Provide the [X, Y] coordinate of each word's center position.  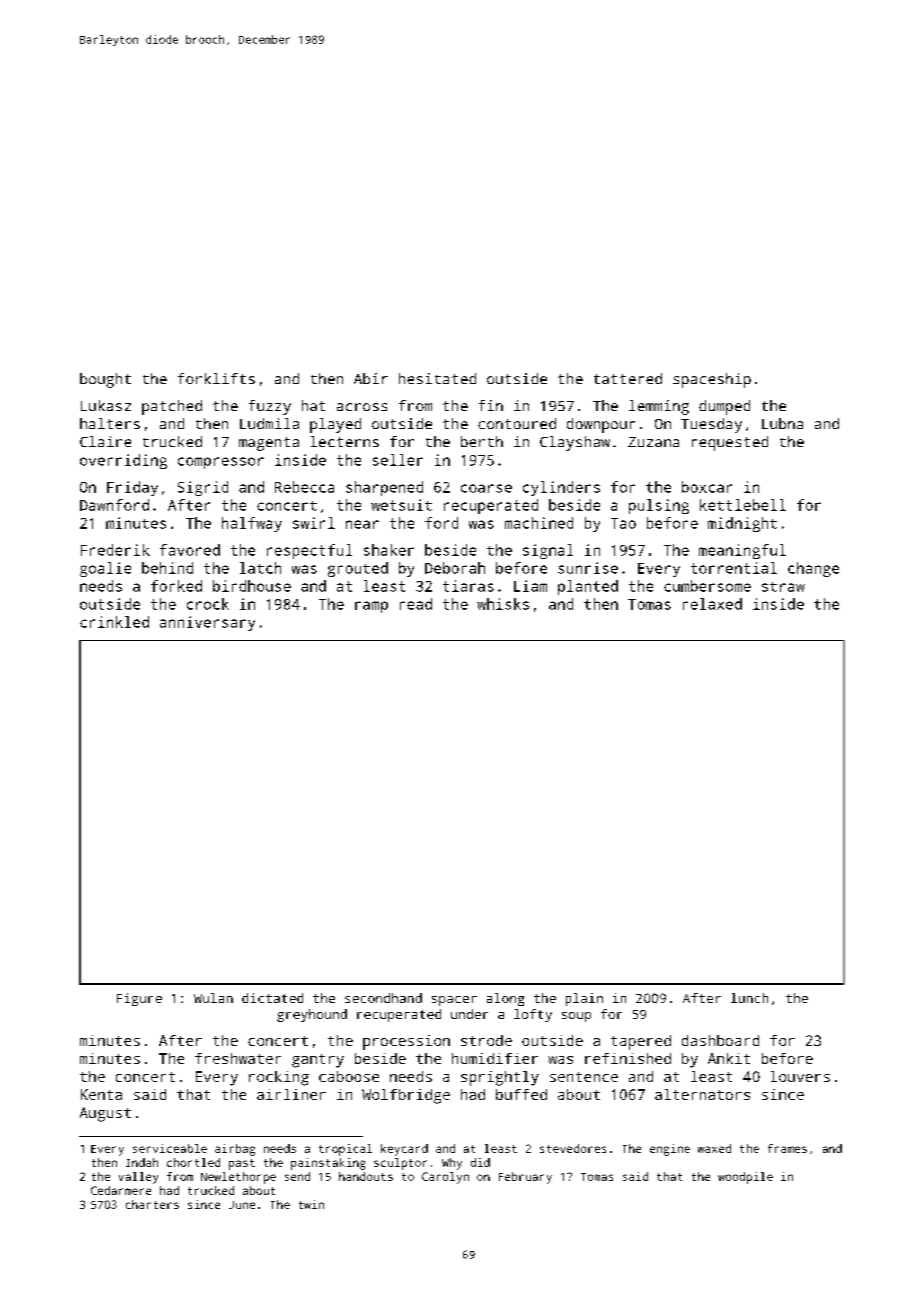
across [362, 407]
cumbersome [707, 586]
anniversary [207, 623]
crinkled [114, 622]
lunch [749, 998]
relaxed [712, 604]
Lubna [782, 423]
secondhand [383, 998]
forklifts [216, 378]
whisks [503, 604]
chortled [193, 1162]
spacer [454, 1001]
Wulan [213, 998]
